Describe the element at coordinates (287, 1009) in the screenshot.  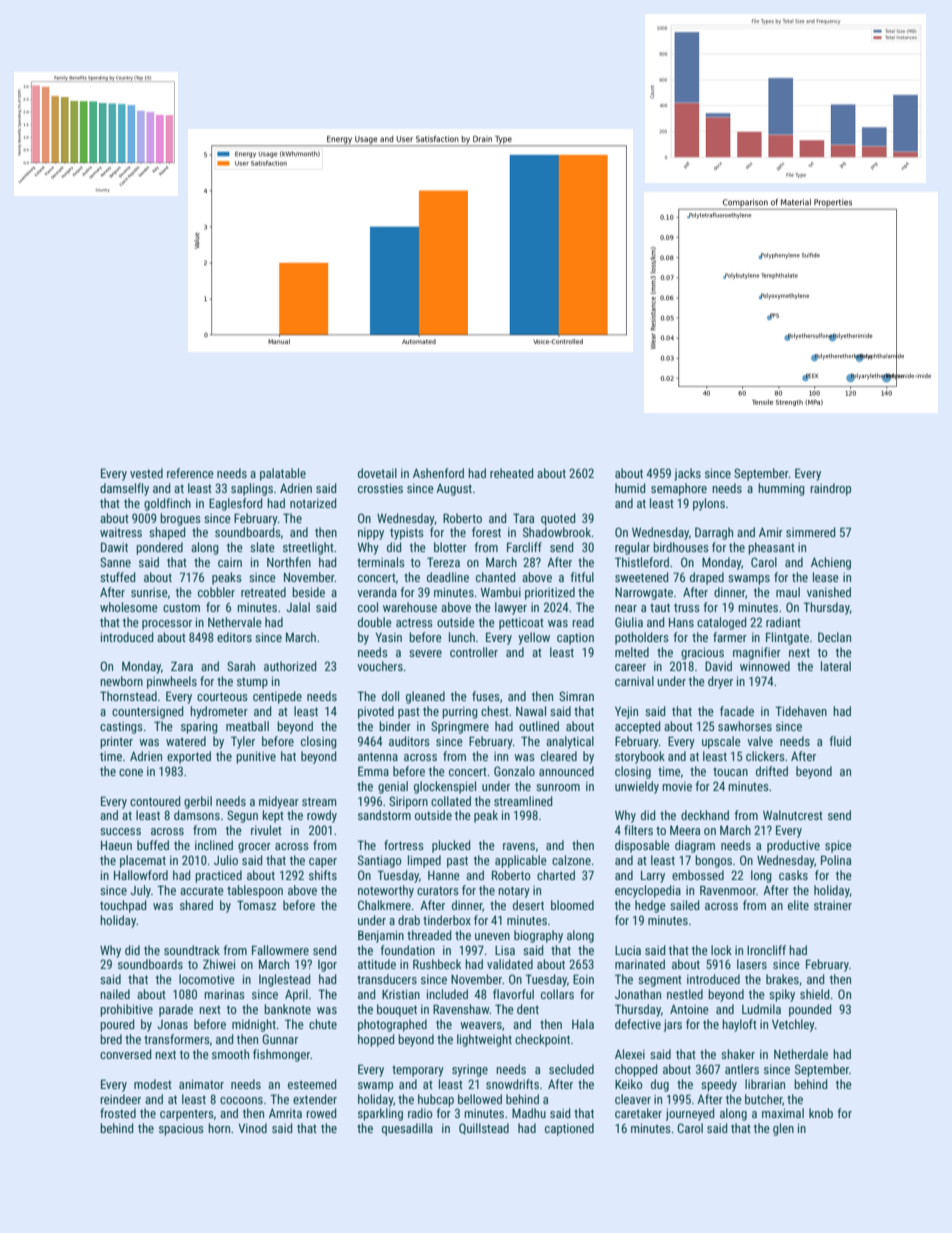
I see `banknote` at that location.
